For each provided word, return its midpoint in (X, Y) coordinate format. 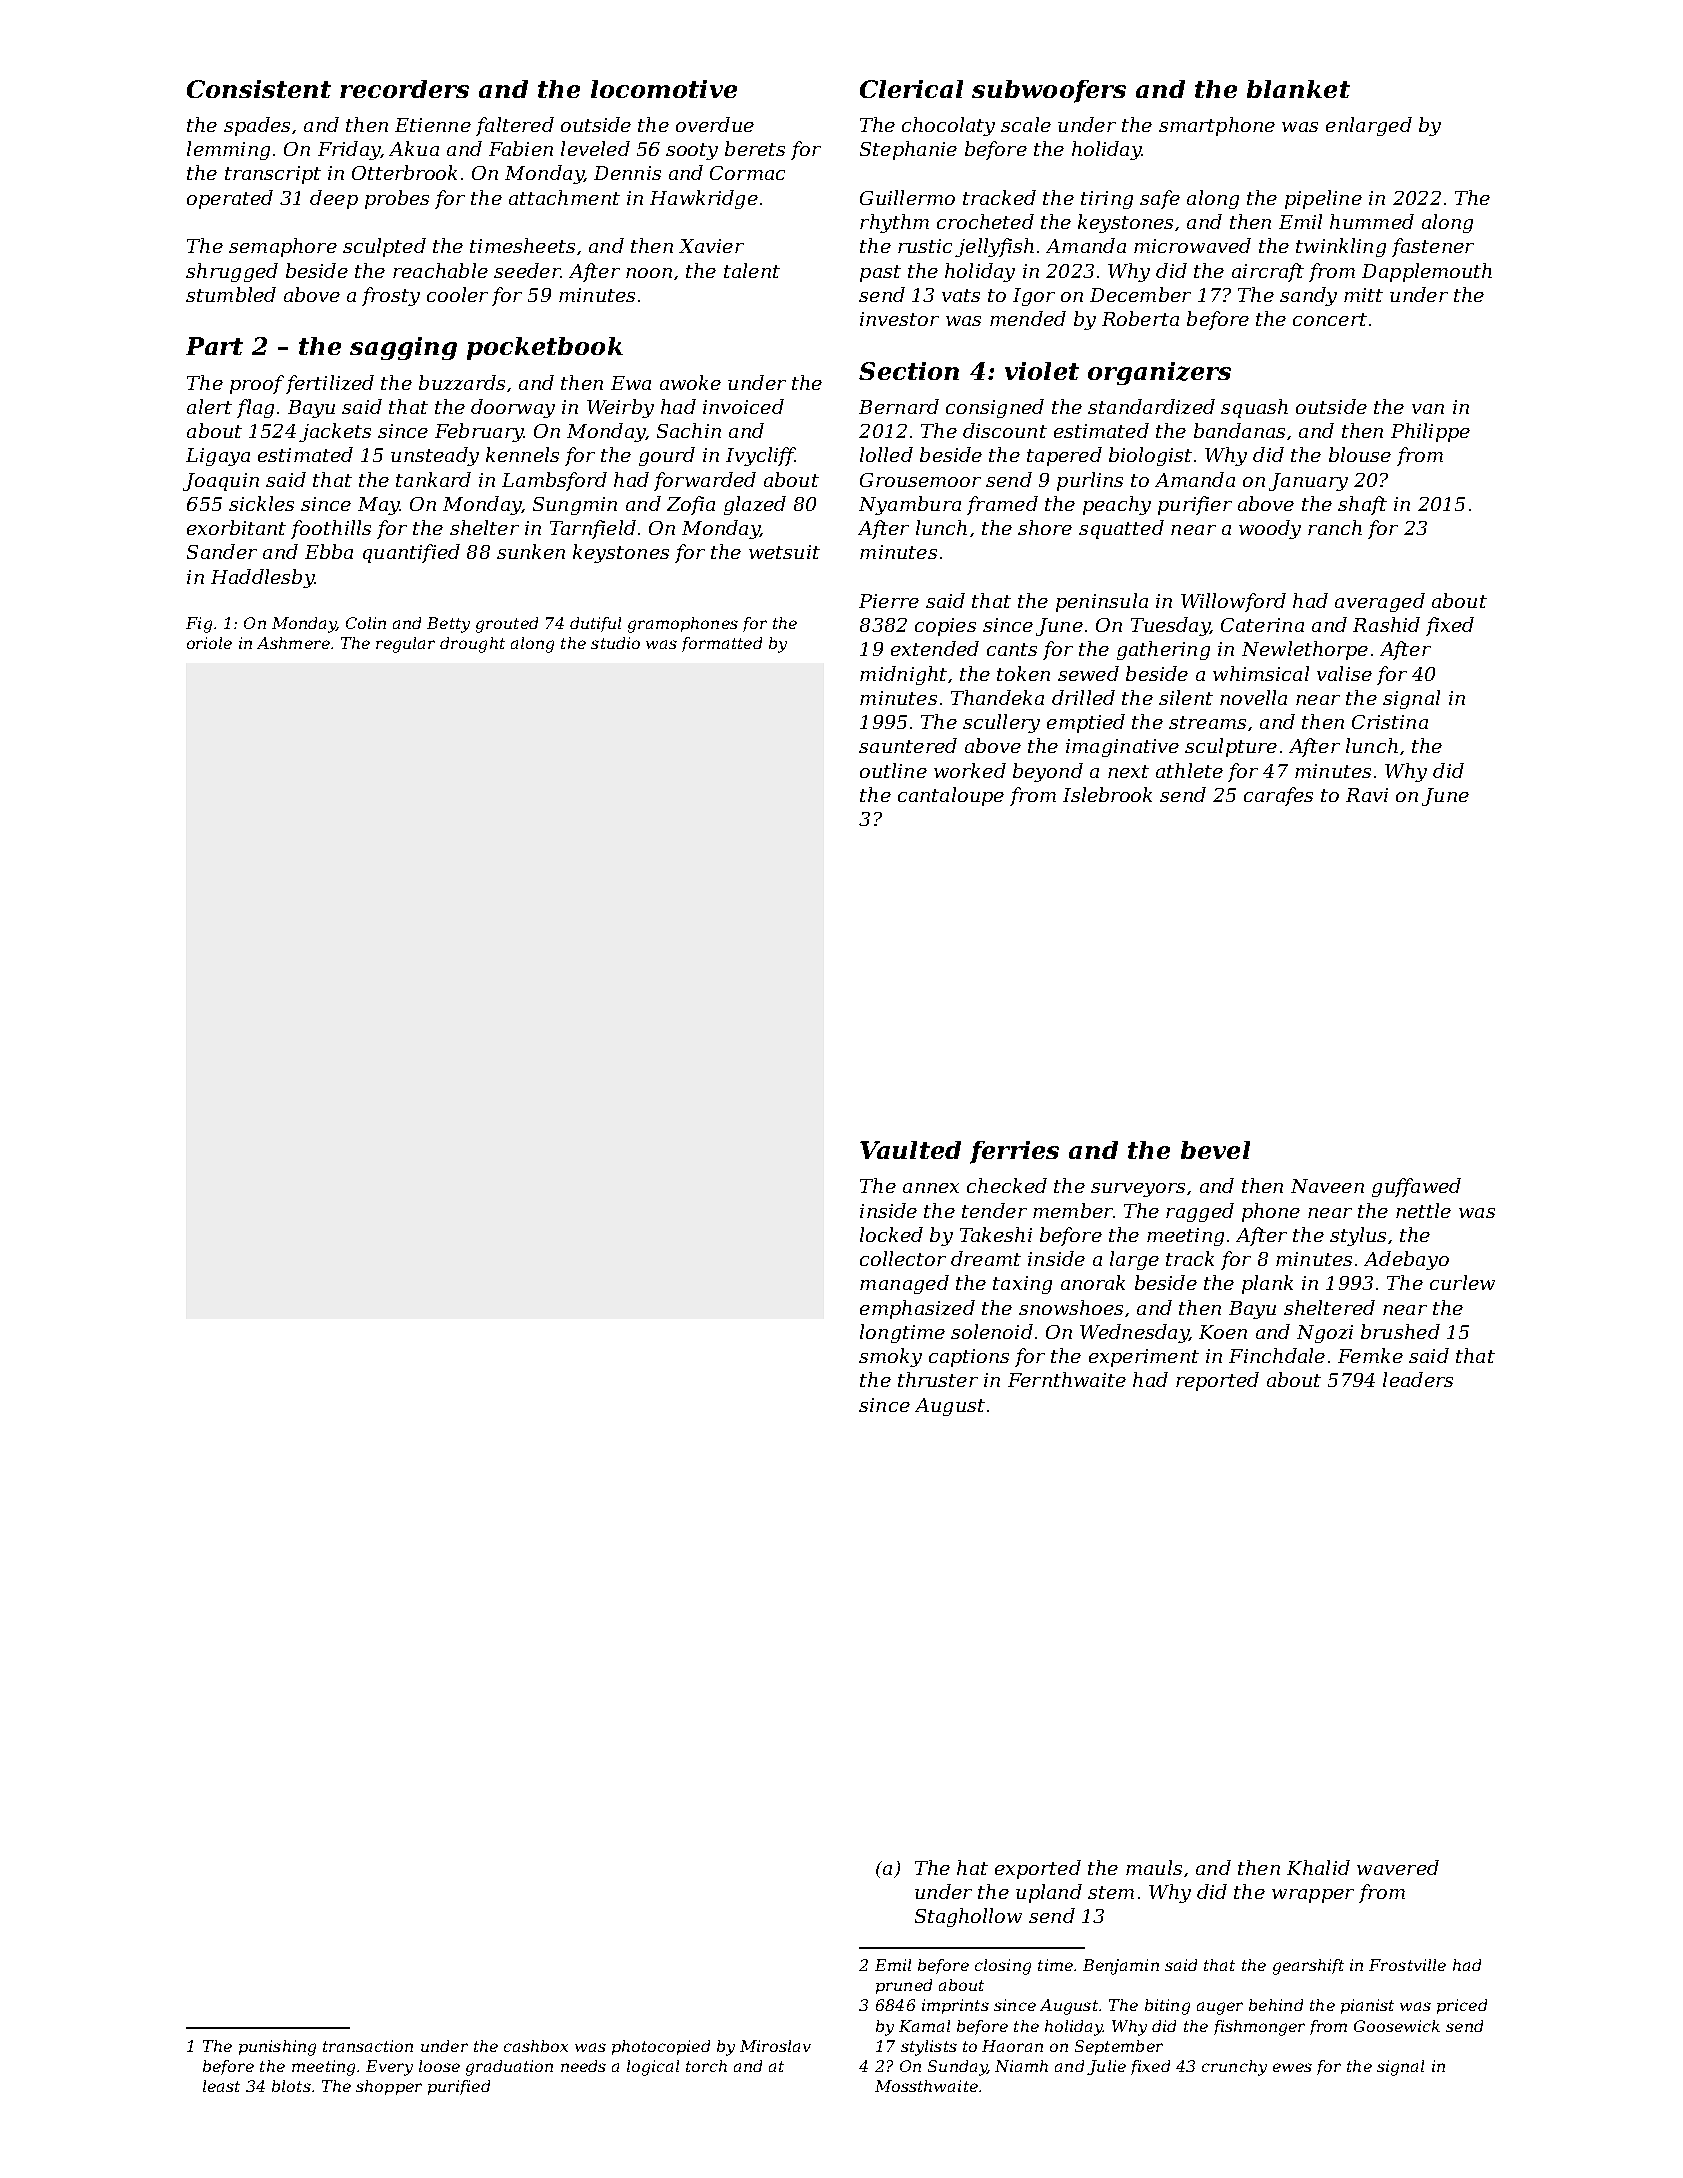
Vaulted (910, 1150)
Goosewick (1397, 2026)
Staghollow (968, 1917)
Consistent (259, 89)
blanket (1298, 89)
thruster (938, 1379)
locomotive (664, 89)
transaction (368, 2046)
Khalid (1318, 1867)
